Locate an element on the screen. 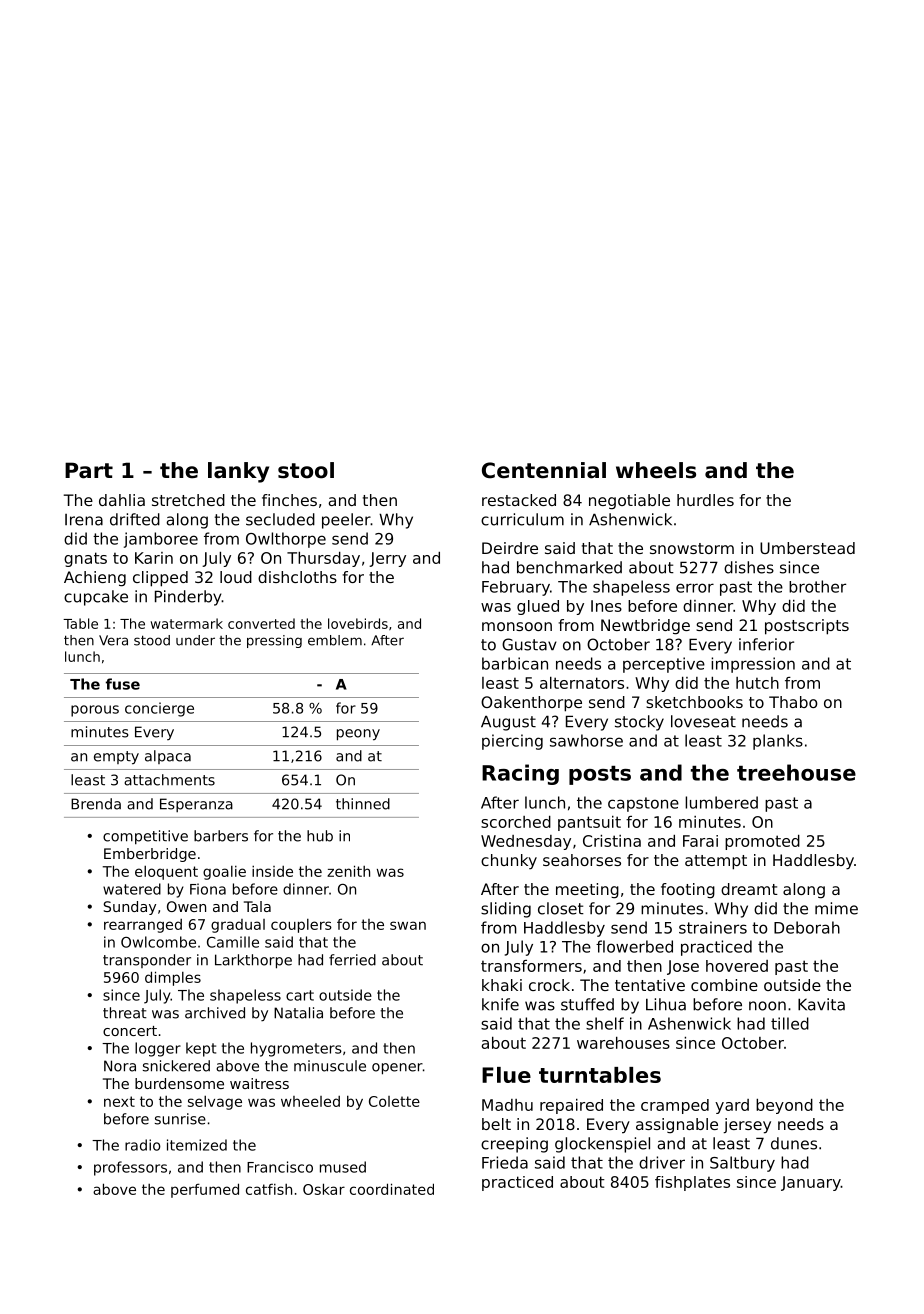  Frieda is located at coordinates (505, 1162).
